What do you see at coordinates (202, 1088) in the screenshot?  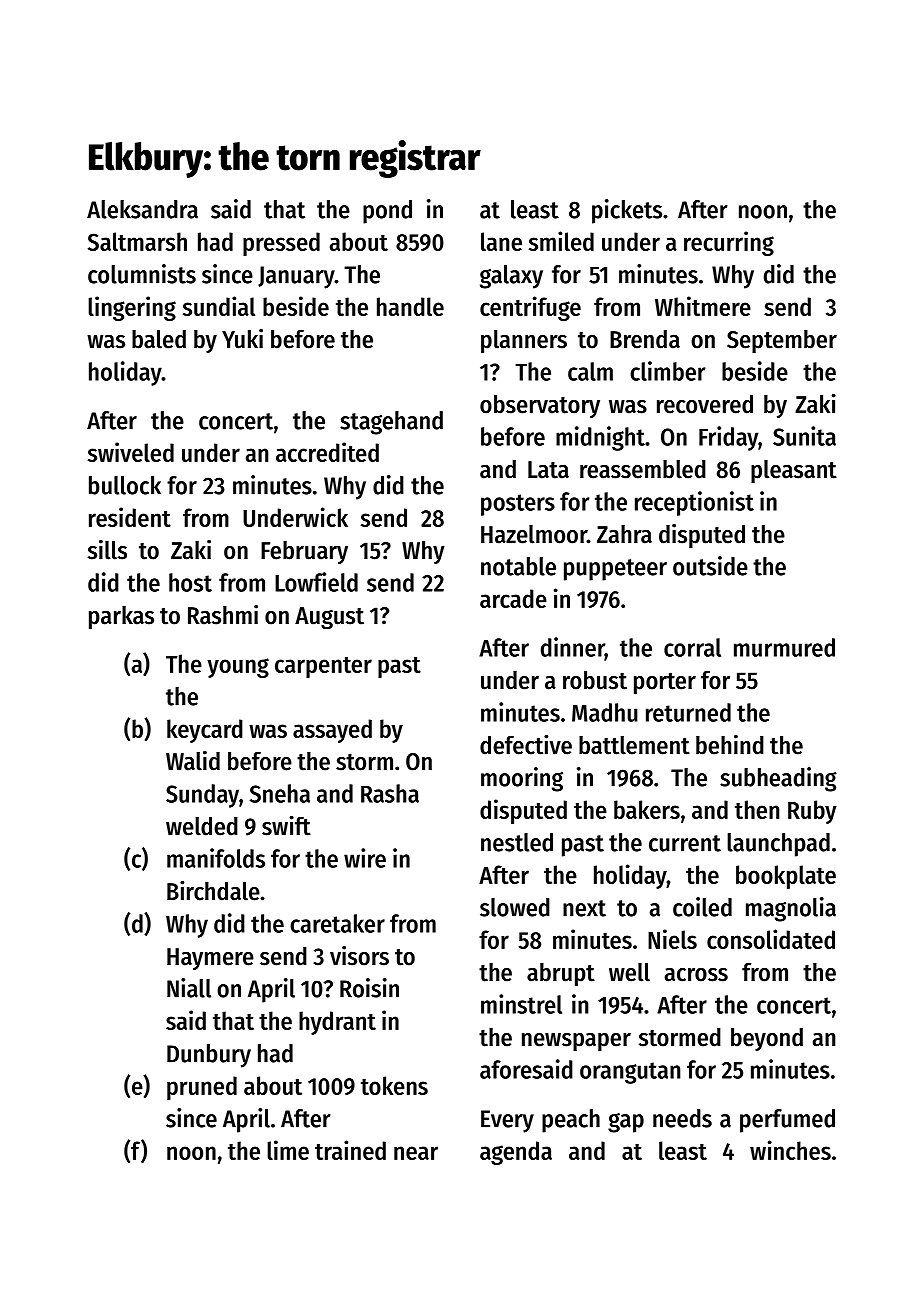 I see `pruned` at bounding box center [202, 1088].
